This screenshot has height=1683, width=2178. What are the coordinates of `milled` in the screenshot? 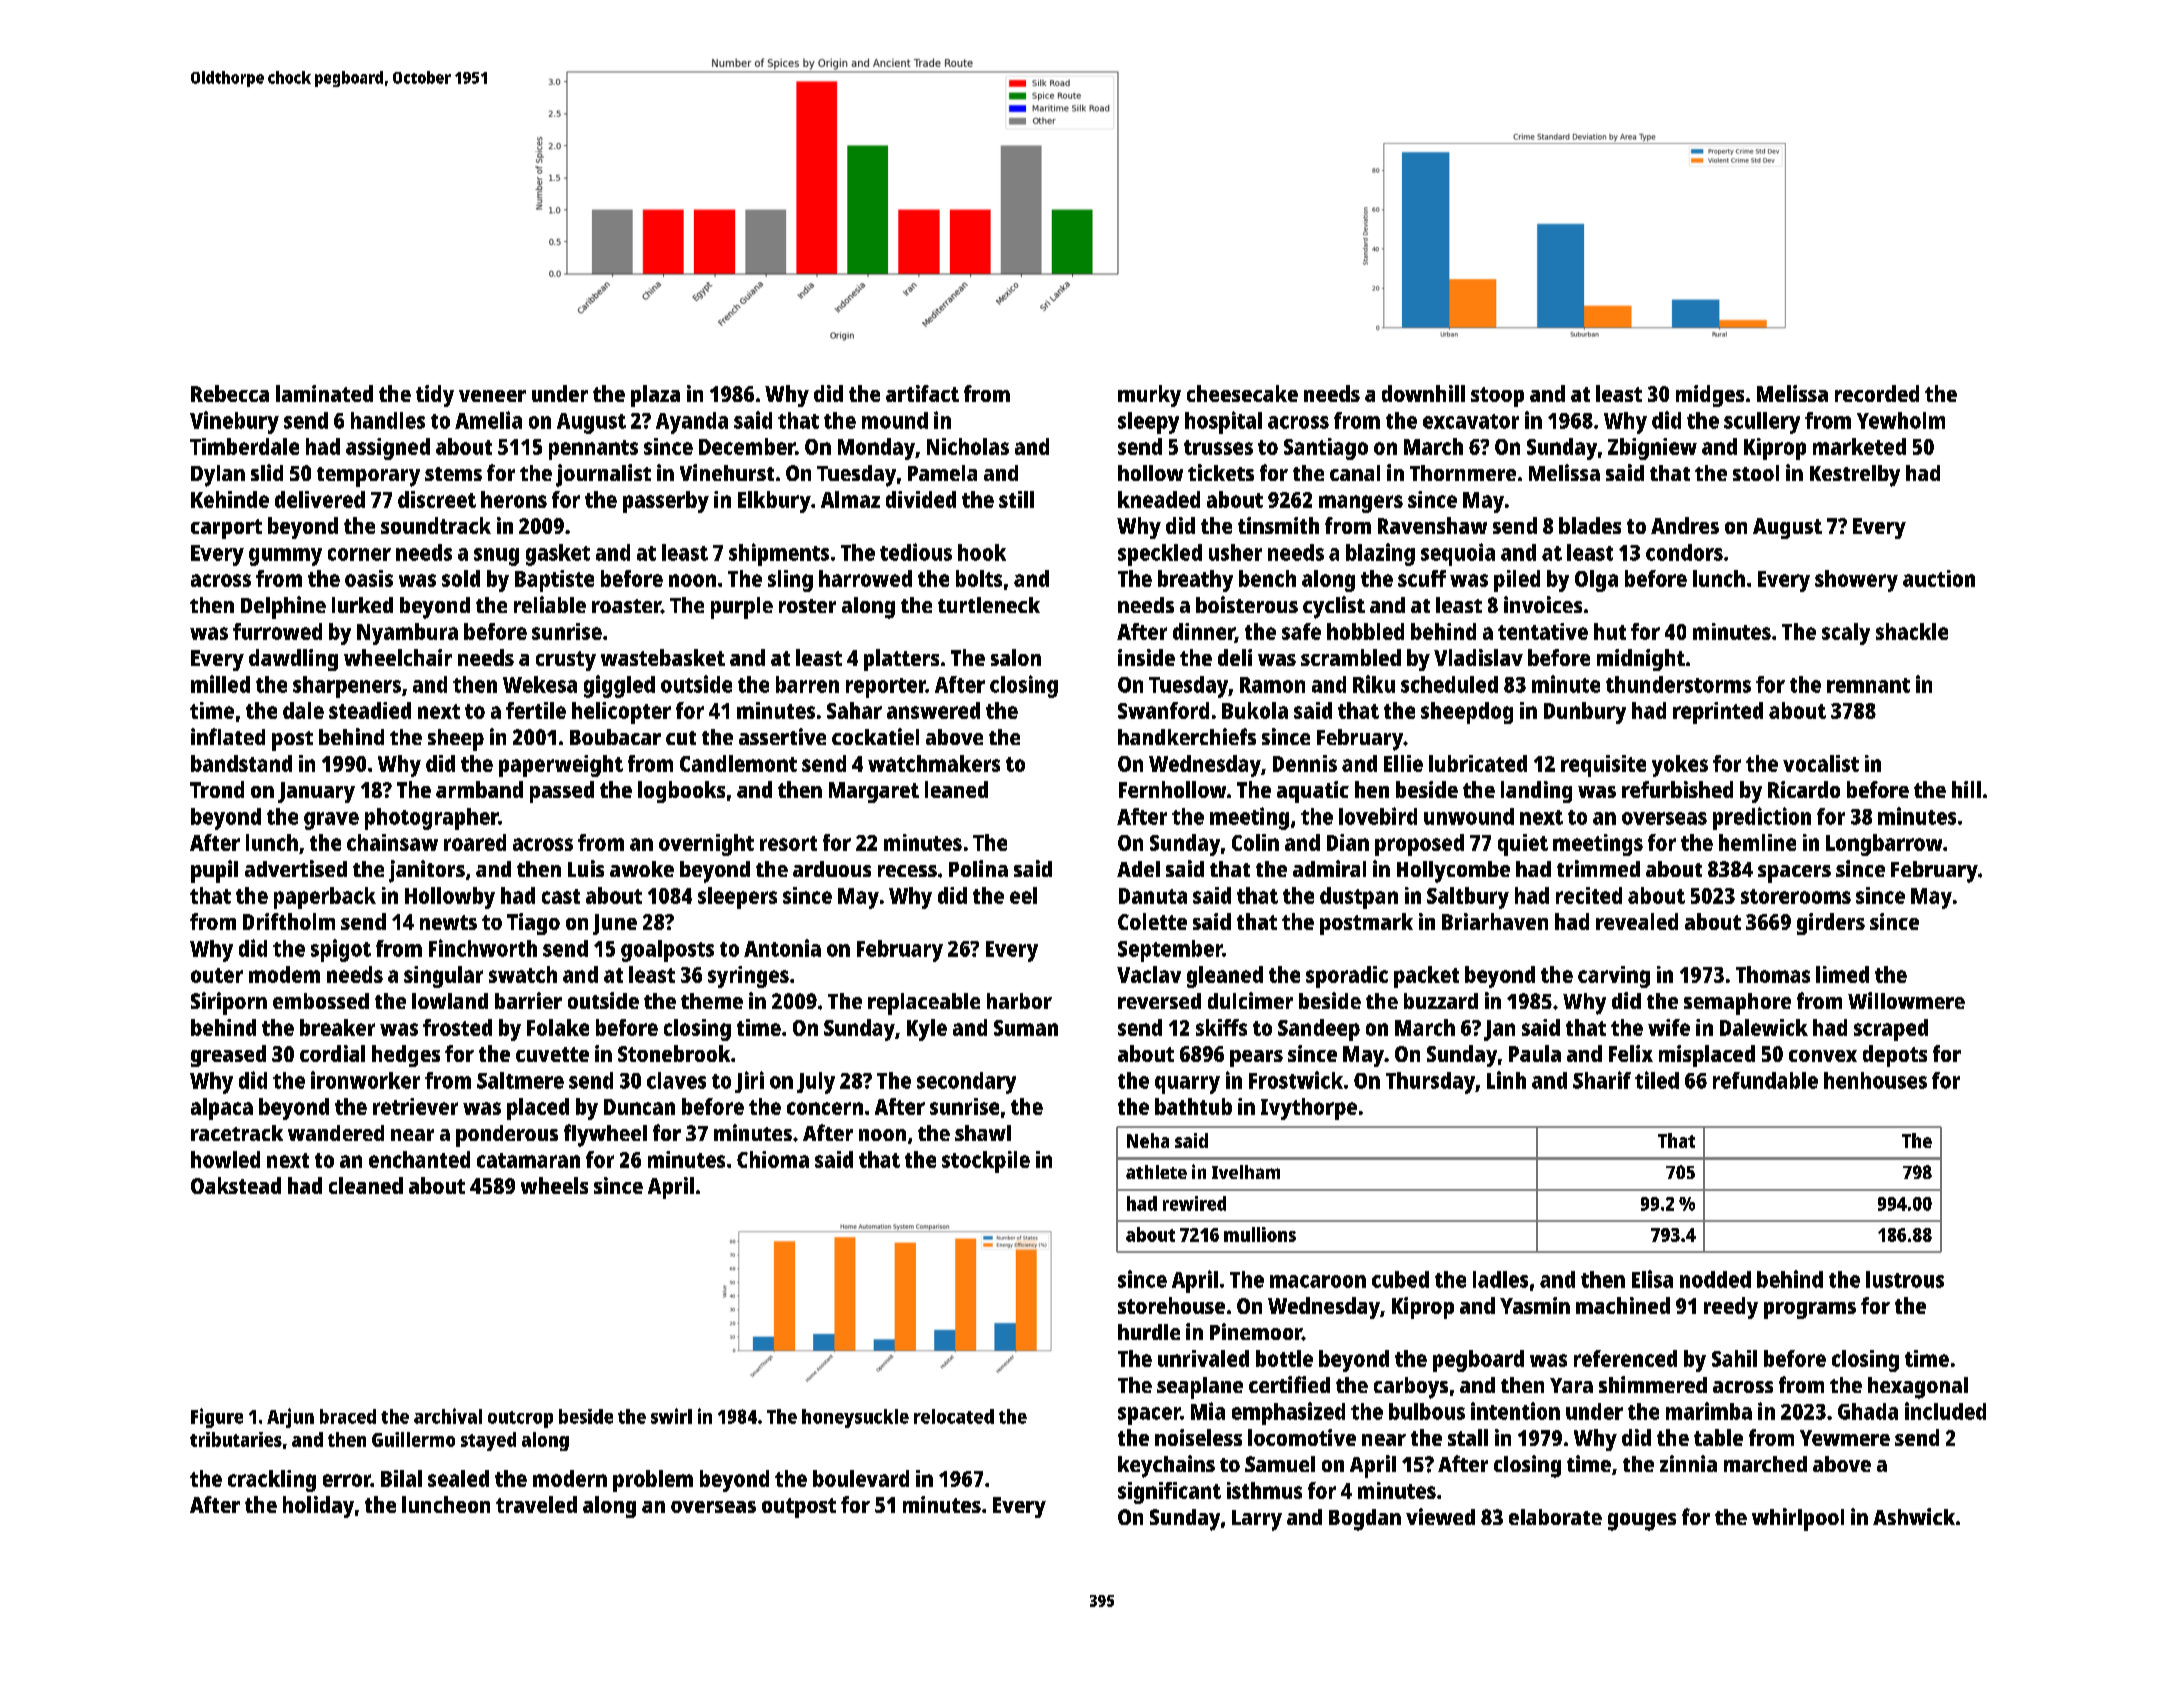 It's located at (220, 684).
